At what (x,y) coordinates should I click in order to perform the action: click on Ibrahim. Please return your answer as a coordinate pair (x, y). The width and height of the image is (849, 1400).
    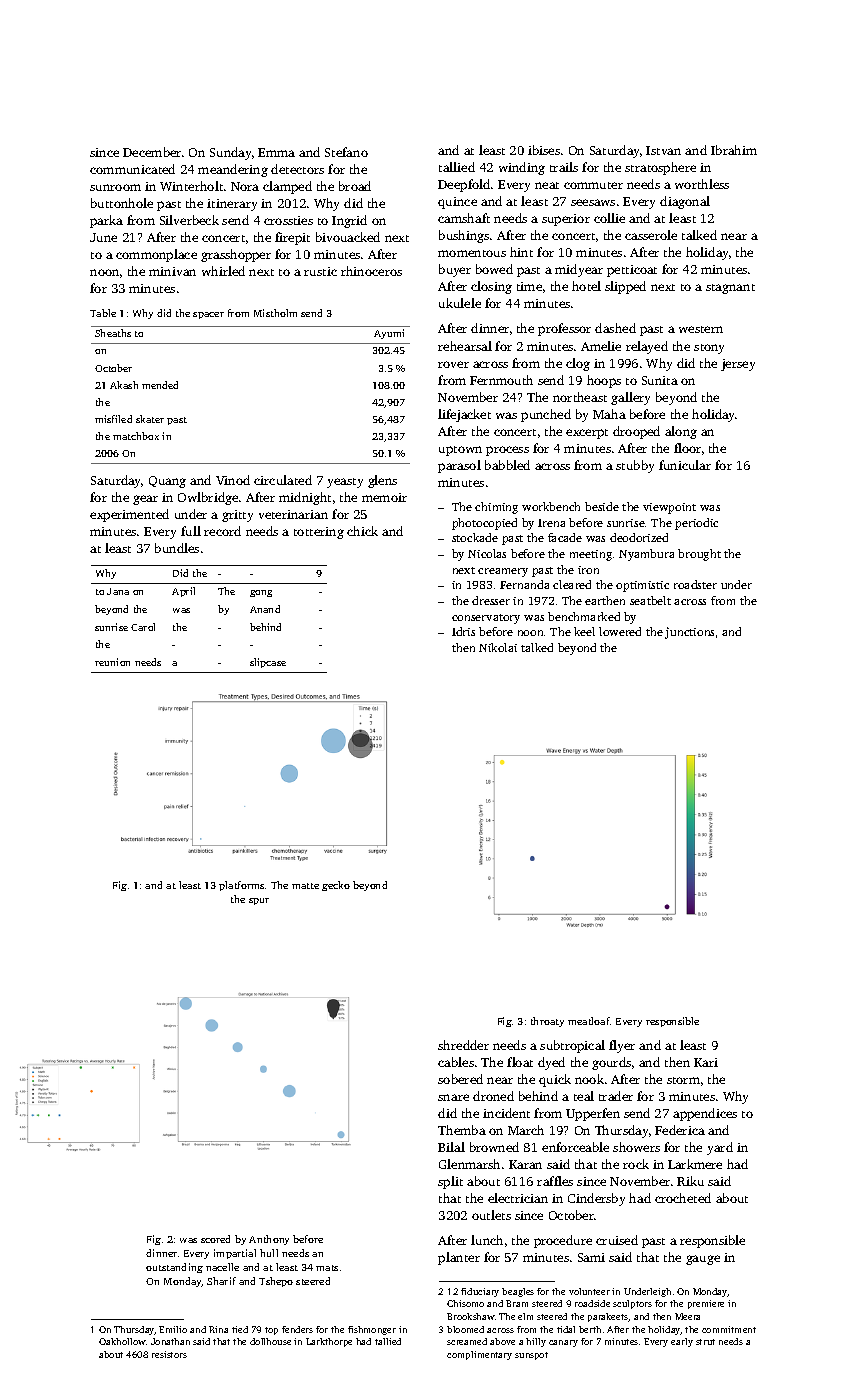
    Looking at the image, I should click on (734, 150).
